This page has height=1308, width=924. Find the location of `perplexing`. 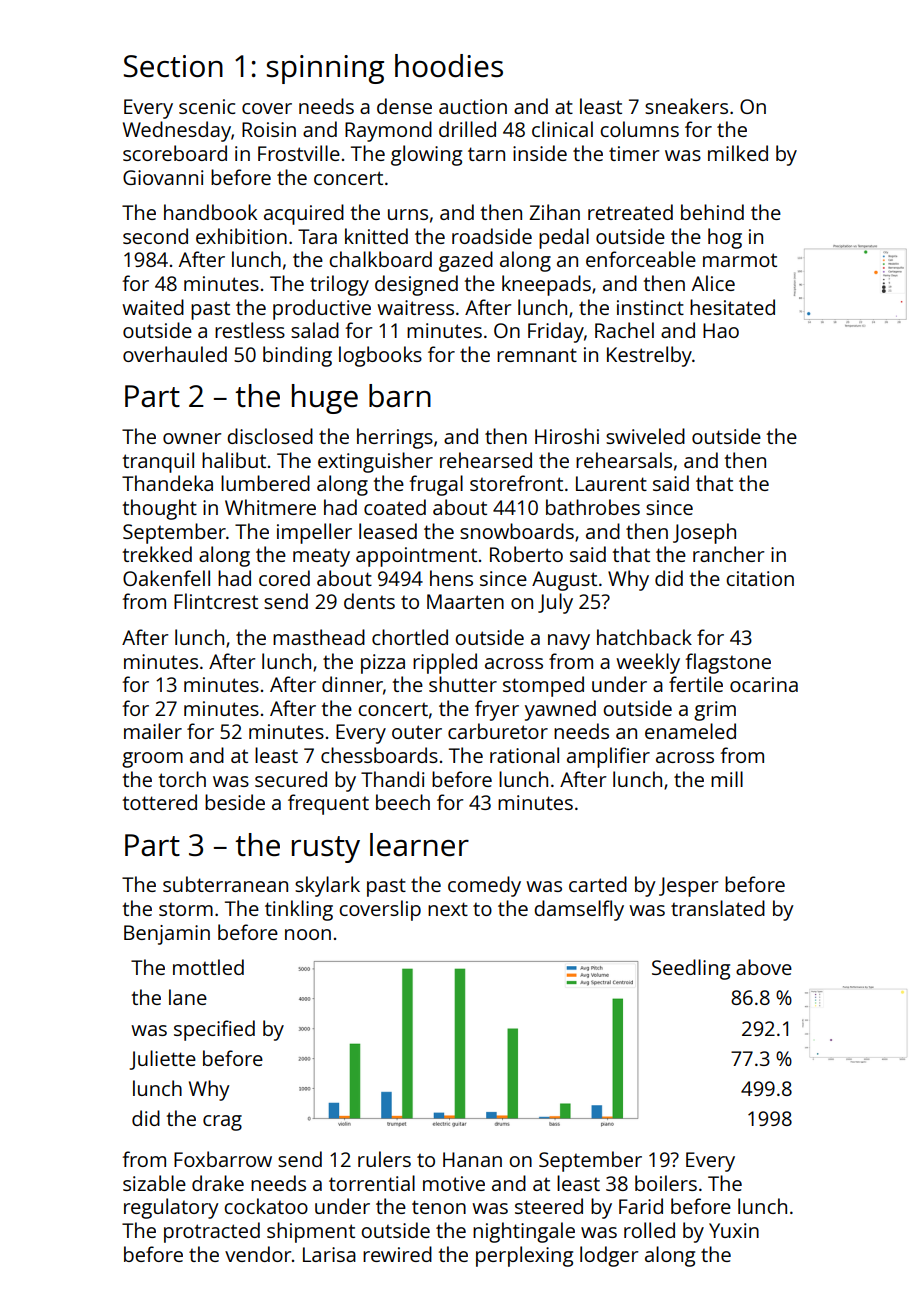

perplexing is located at coordinates (524, 1256).
